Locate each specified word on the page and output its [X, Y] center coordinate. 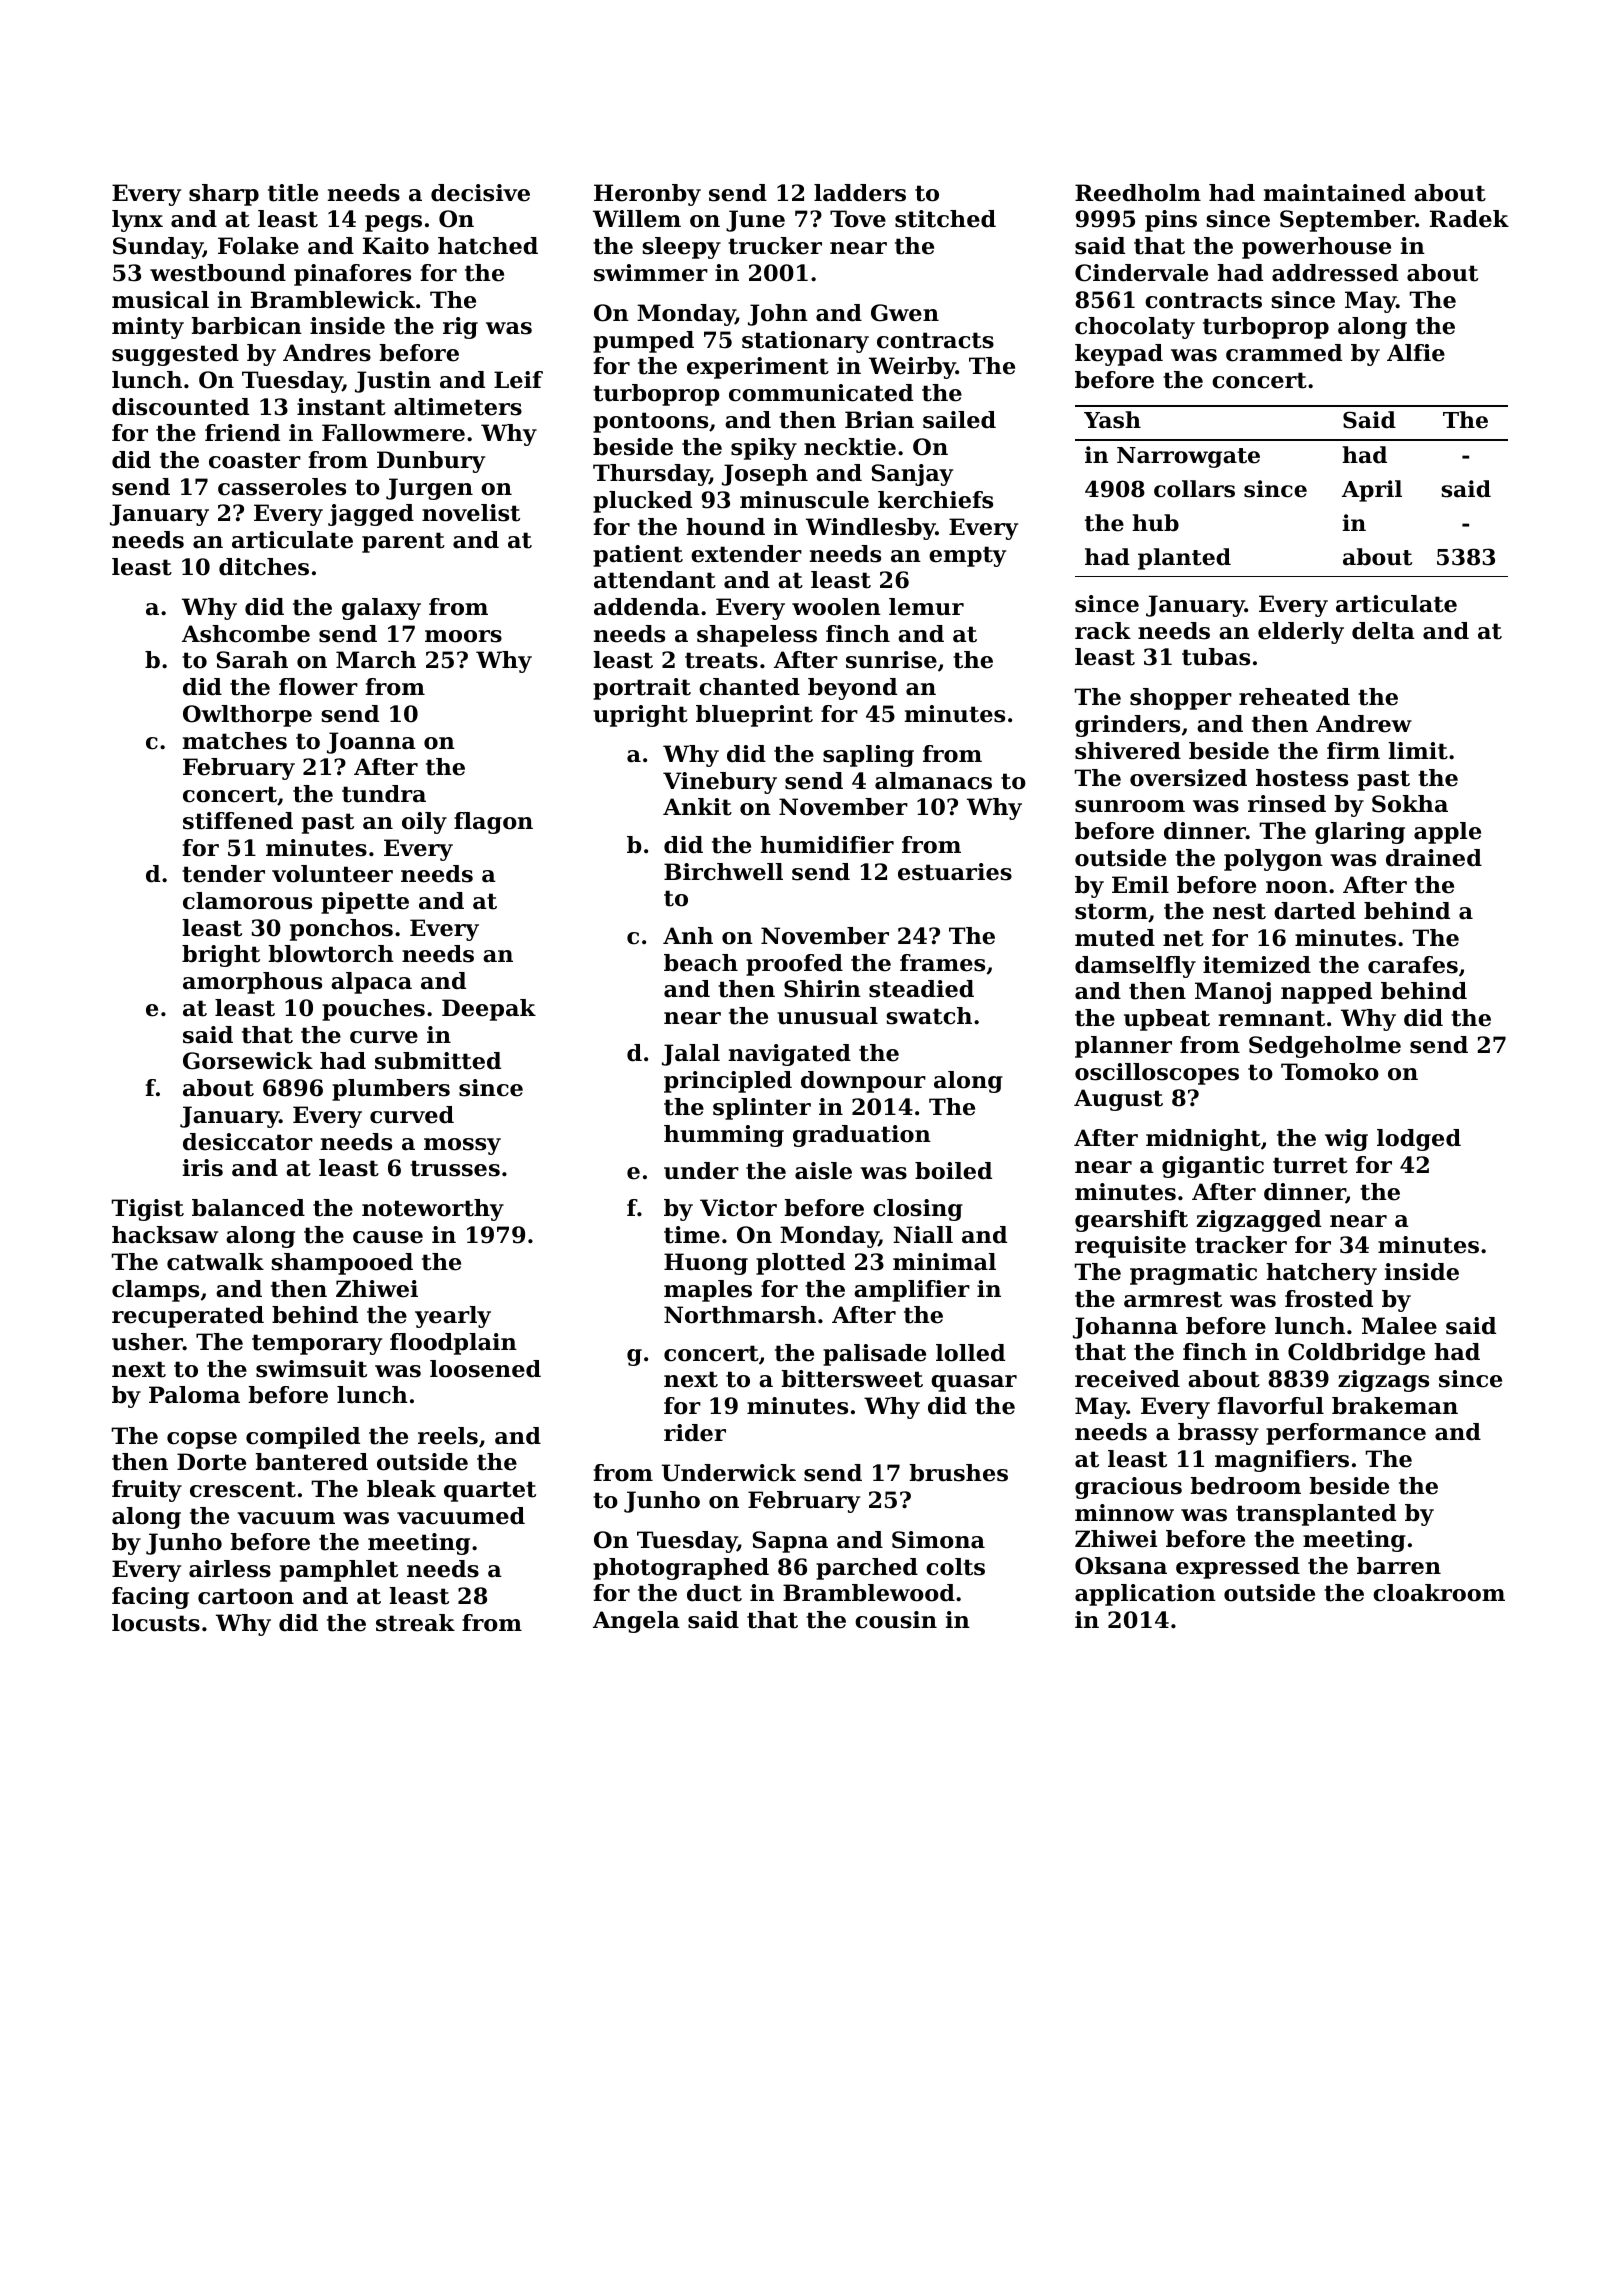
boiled [953, 1171]
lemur [926, 607]
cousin [896, 1620]
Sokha [1410, 804]
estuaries [955, 872]
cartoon [246, 1596]
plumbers [391, 1090]
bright [221, 956]
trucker [775, 246]
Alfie [1416, 353]
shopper [1181, 699]
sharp [224, 195]
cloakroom [1439, 1593]
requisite [1130, 1247]
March [376, 660]
